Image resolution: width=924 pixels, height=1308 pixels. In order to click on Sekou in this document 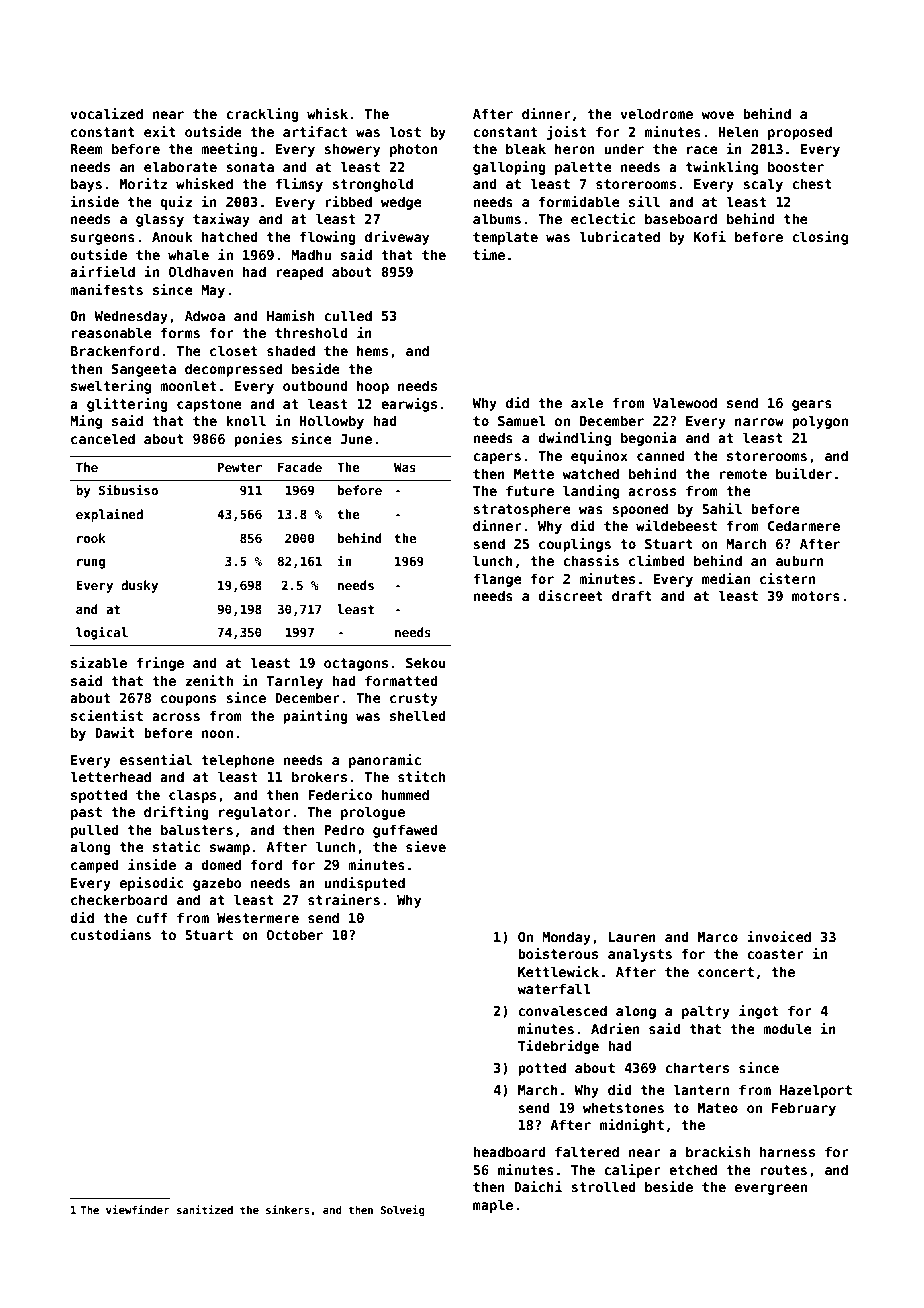, I will do `click(425, 662)`.
